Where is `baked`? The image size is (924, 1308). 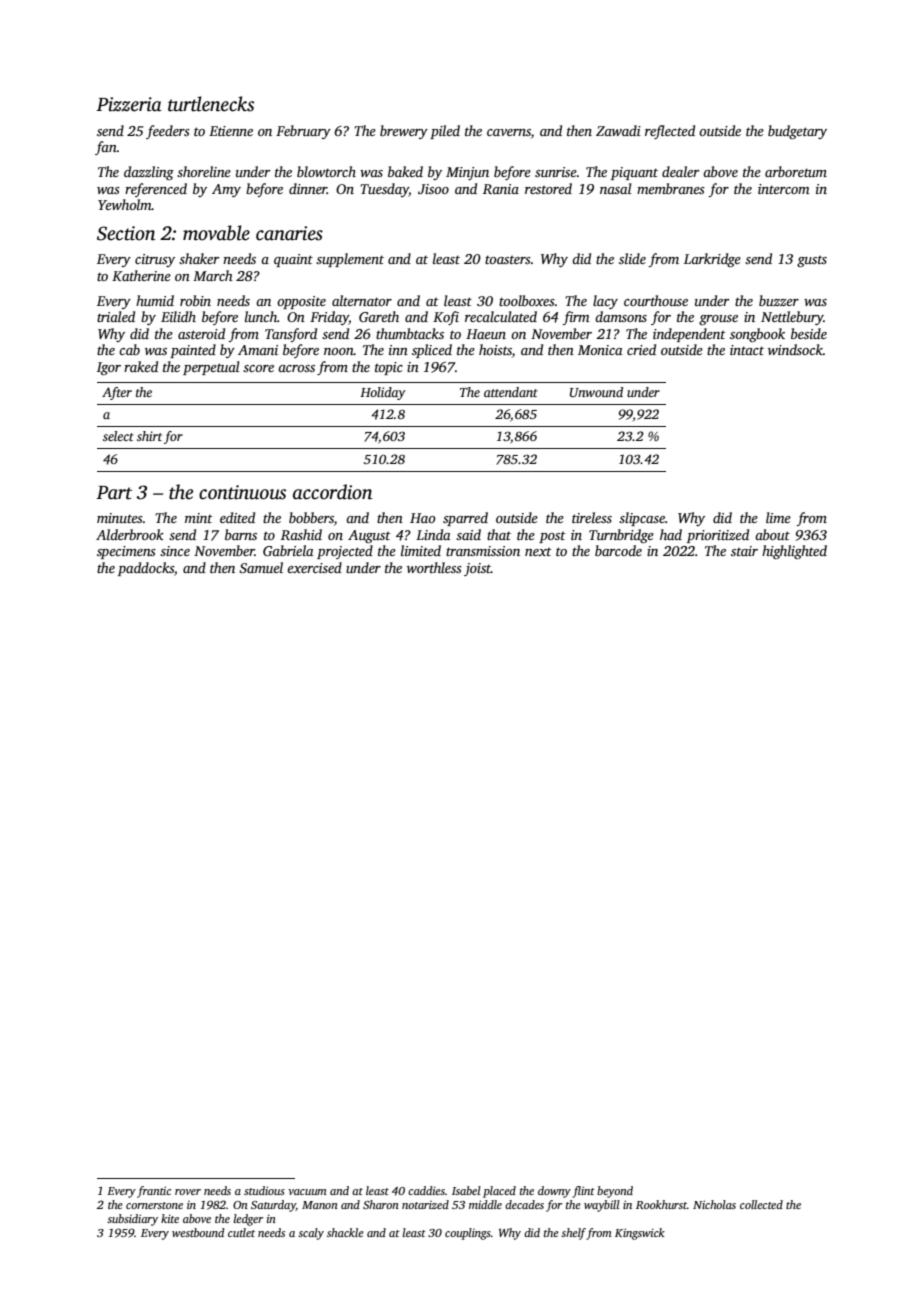
baked is located at coordinates (405, 171).
